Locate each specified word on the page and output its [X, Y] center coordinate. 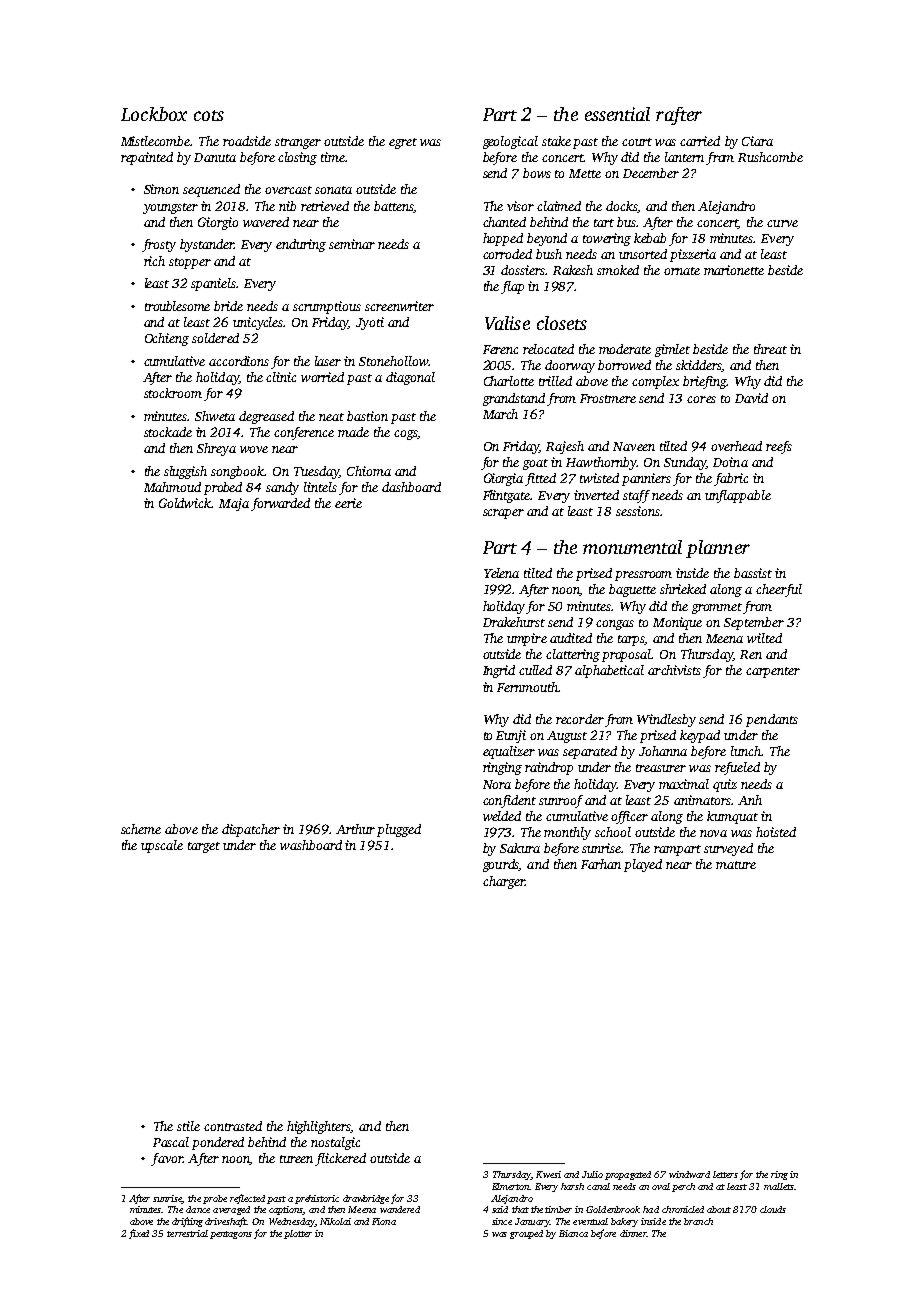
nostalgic [335, 1143]
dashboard [411, 487]
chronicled [683, 1209]
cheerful [779, 590]
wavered [266, 222]
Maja [234, 504]
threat [770, 349]
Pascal [171, 1142]
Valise [507, 323]
